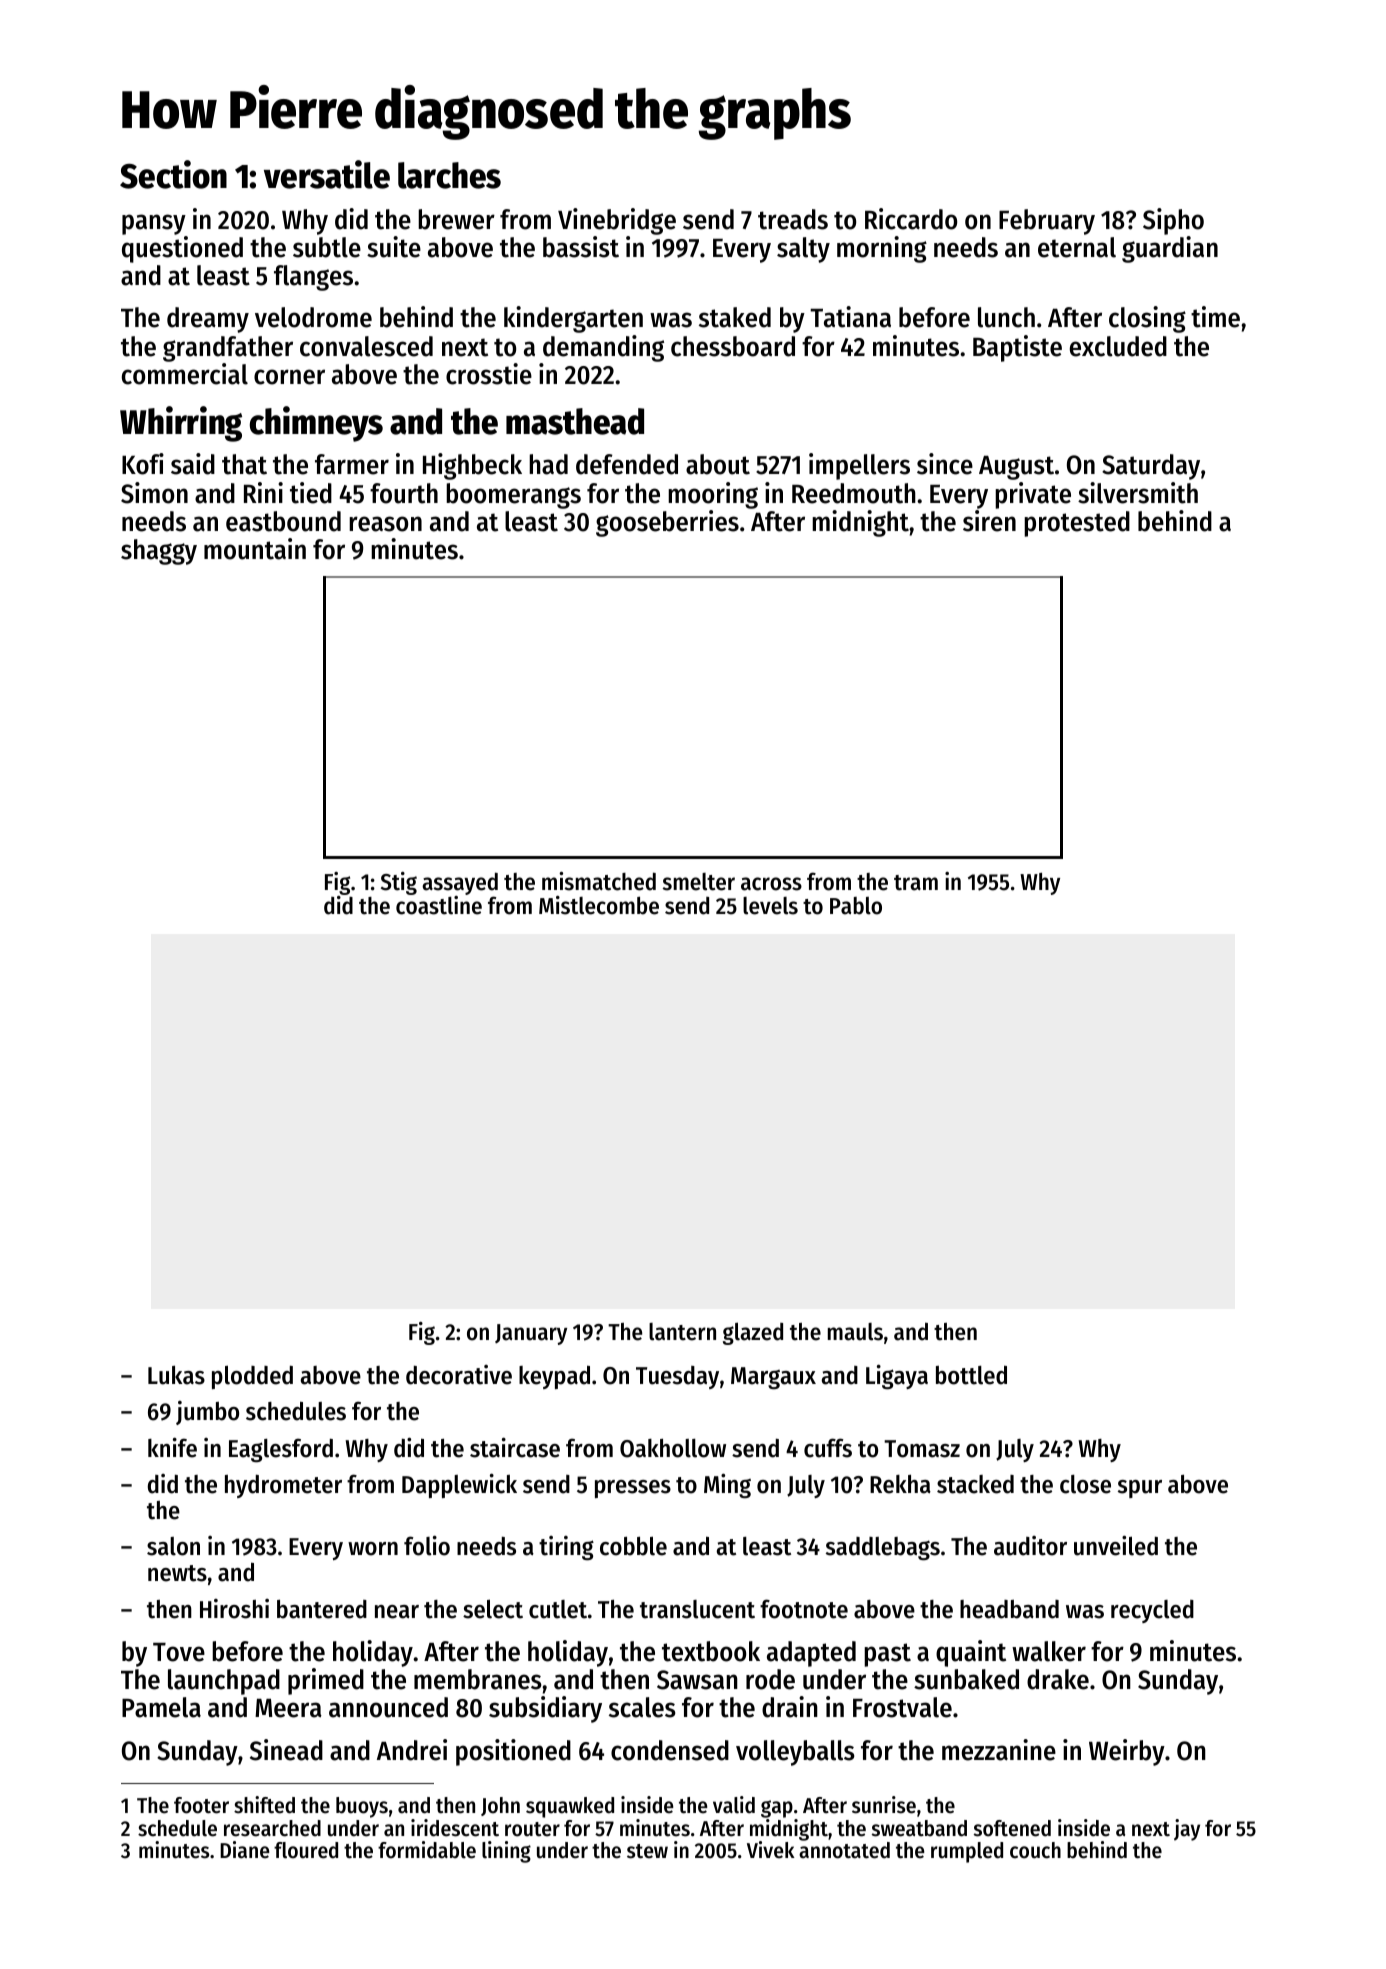 The height and width of the image is (1969, 1386). I want to click on decorative, so click(459, 1375).
